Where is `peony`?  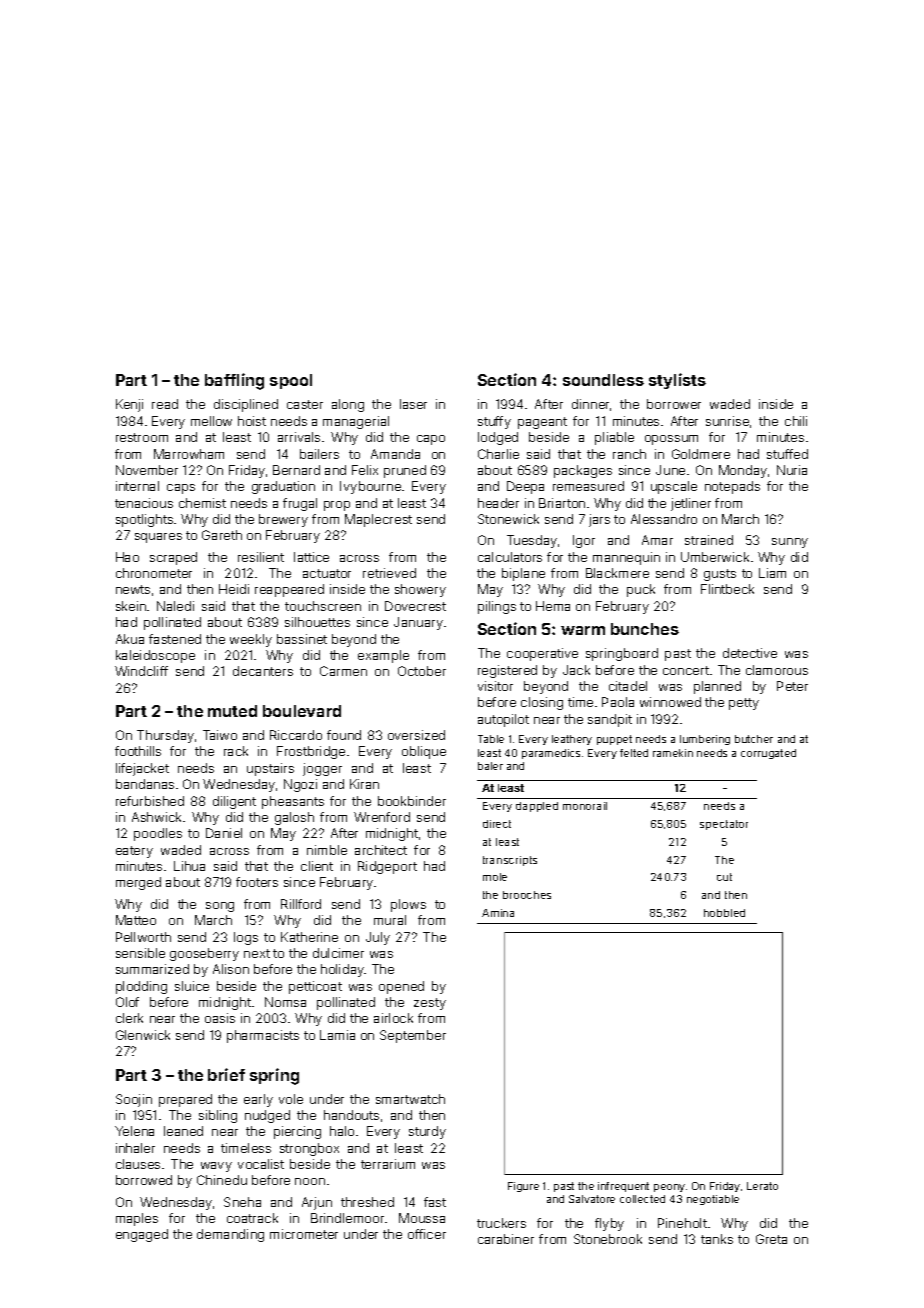
peony is located at coordinates (669, 1188).
